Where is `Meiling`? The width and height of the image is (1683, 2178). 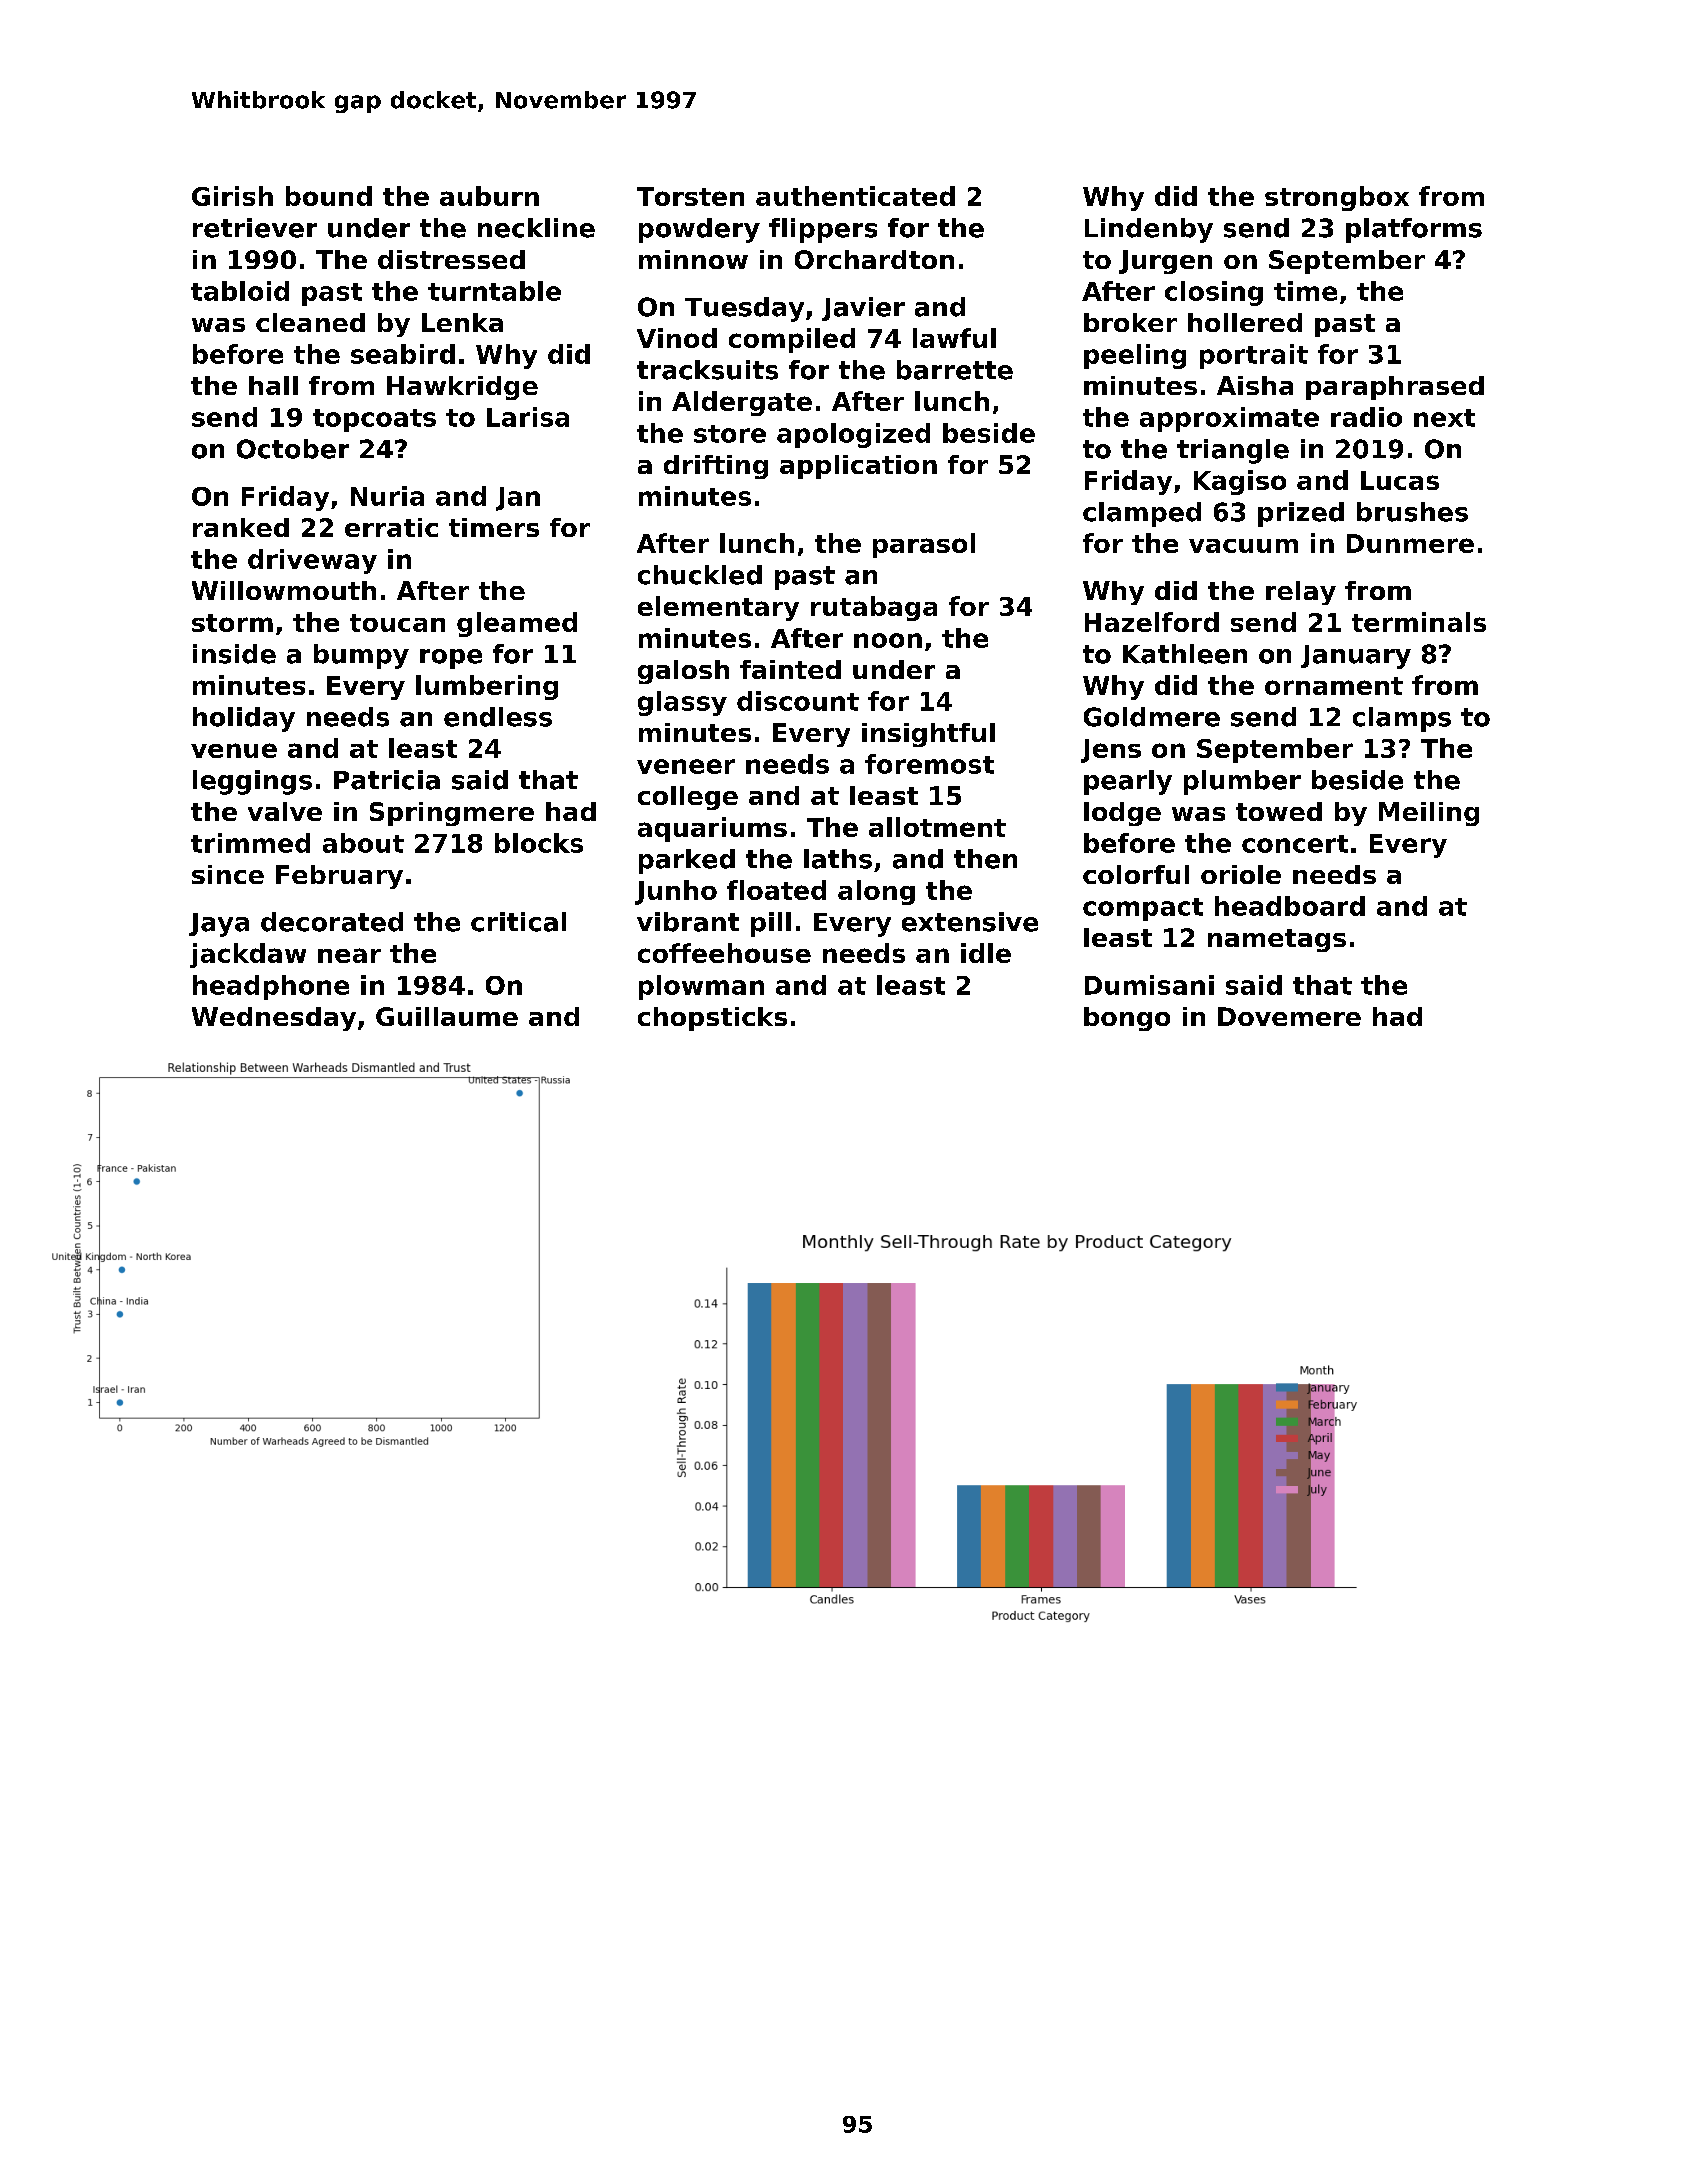
Meiling is located at coordinates (1429, 814).
